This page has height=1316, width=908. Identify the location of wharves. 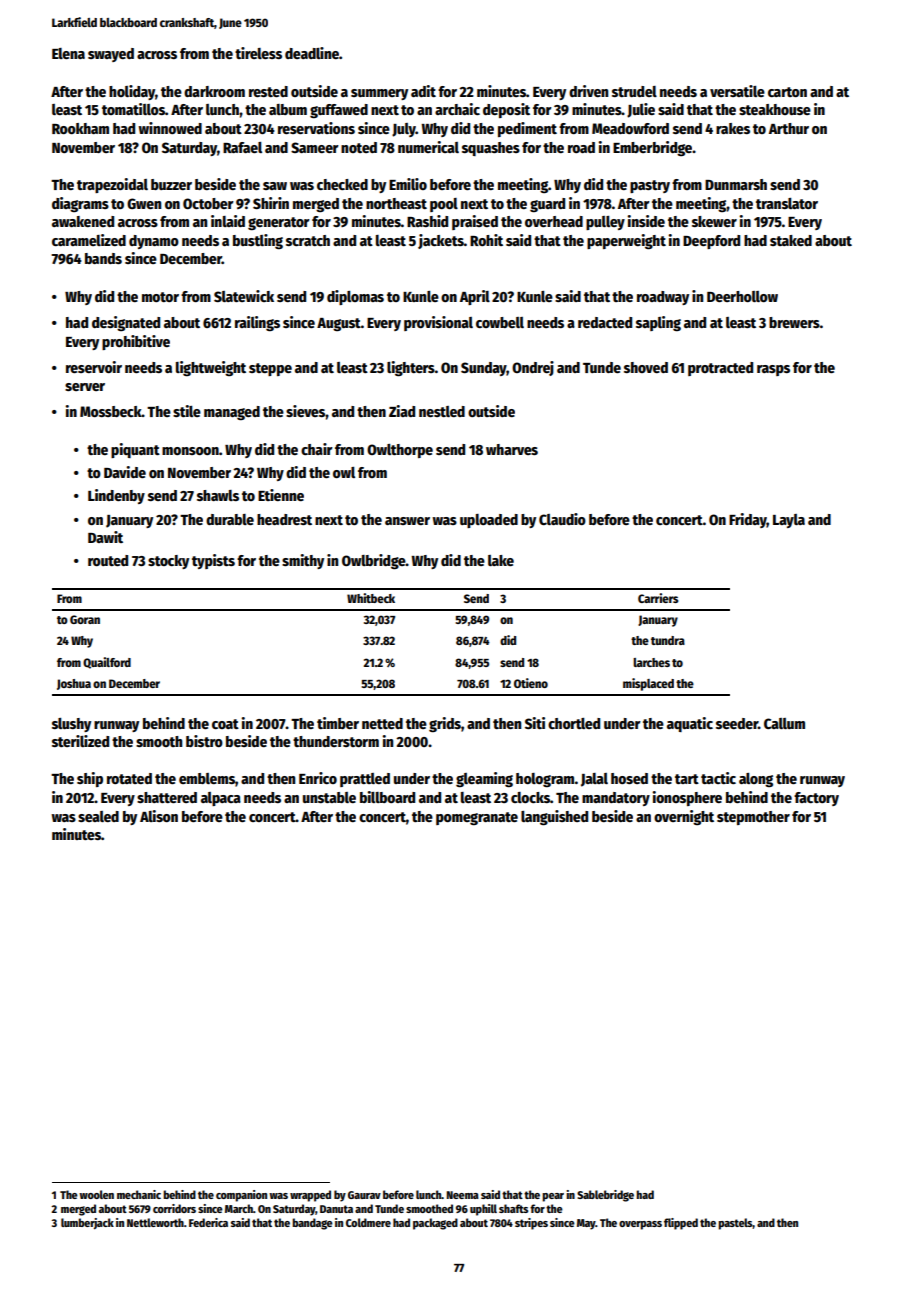
(512, 449).
